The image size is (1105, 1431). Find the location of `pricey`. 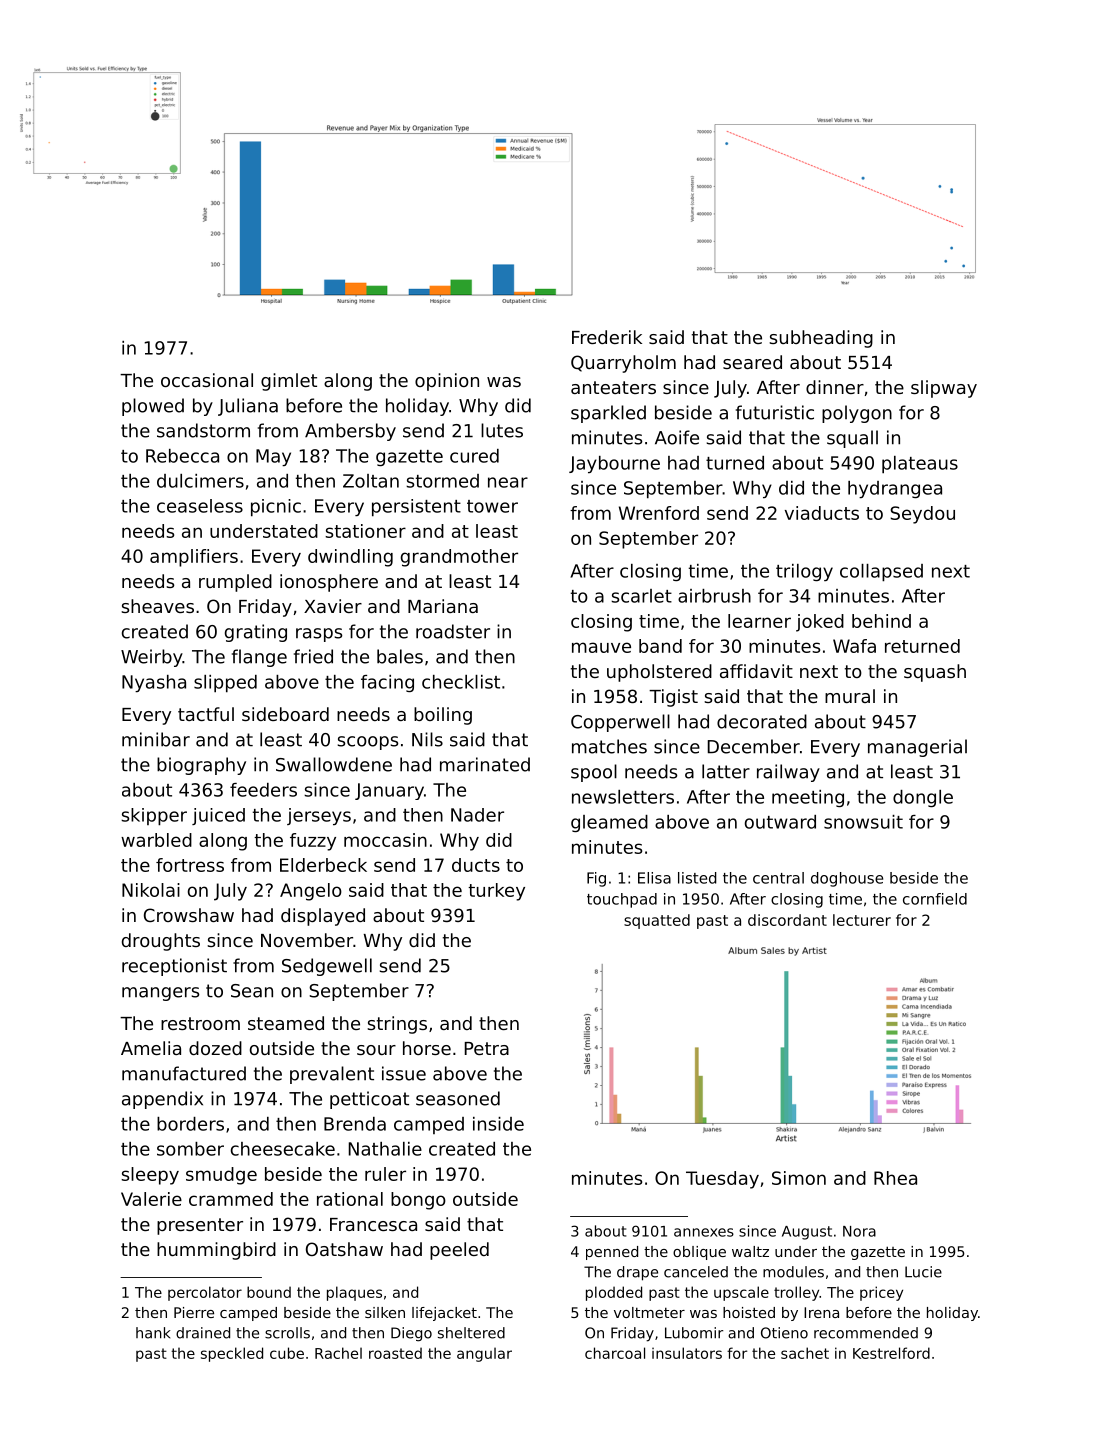

pricey is located at coordinates (881, 1293).
